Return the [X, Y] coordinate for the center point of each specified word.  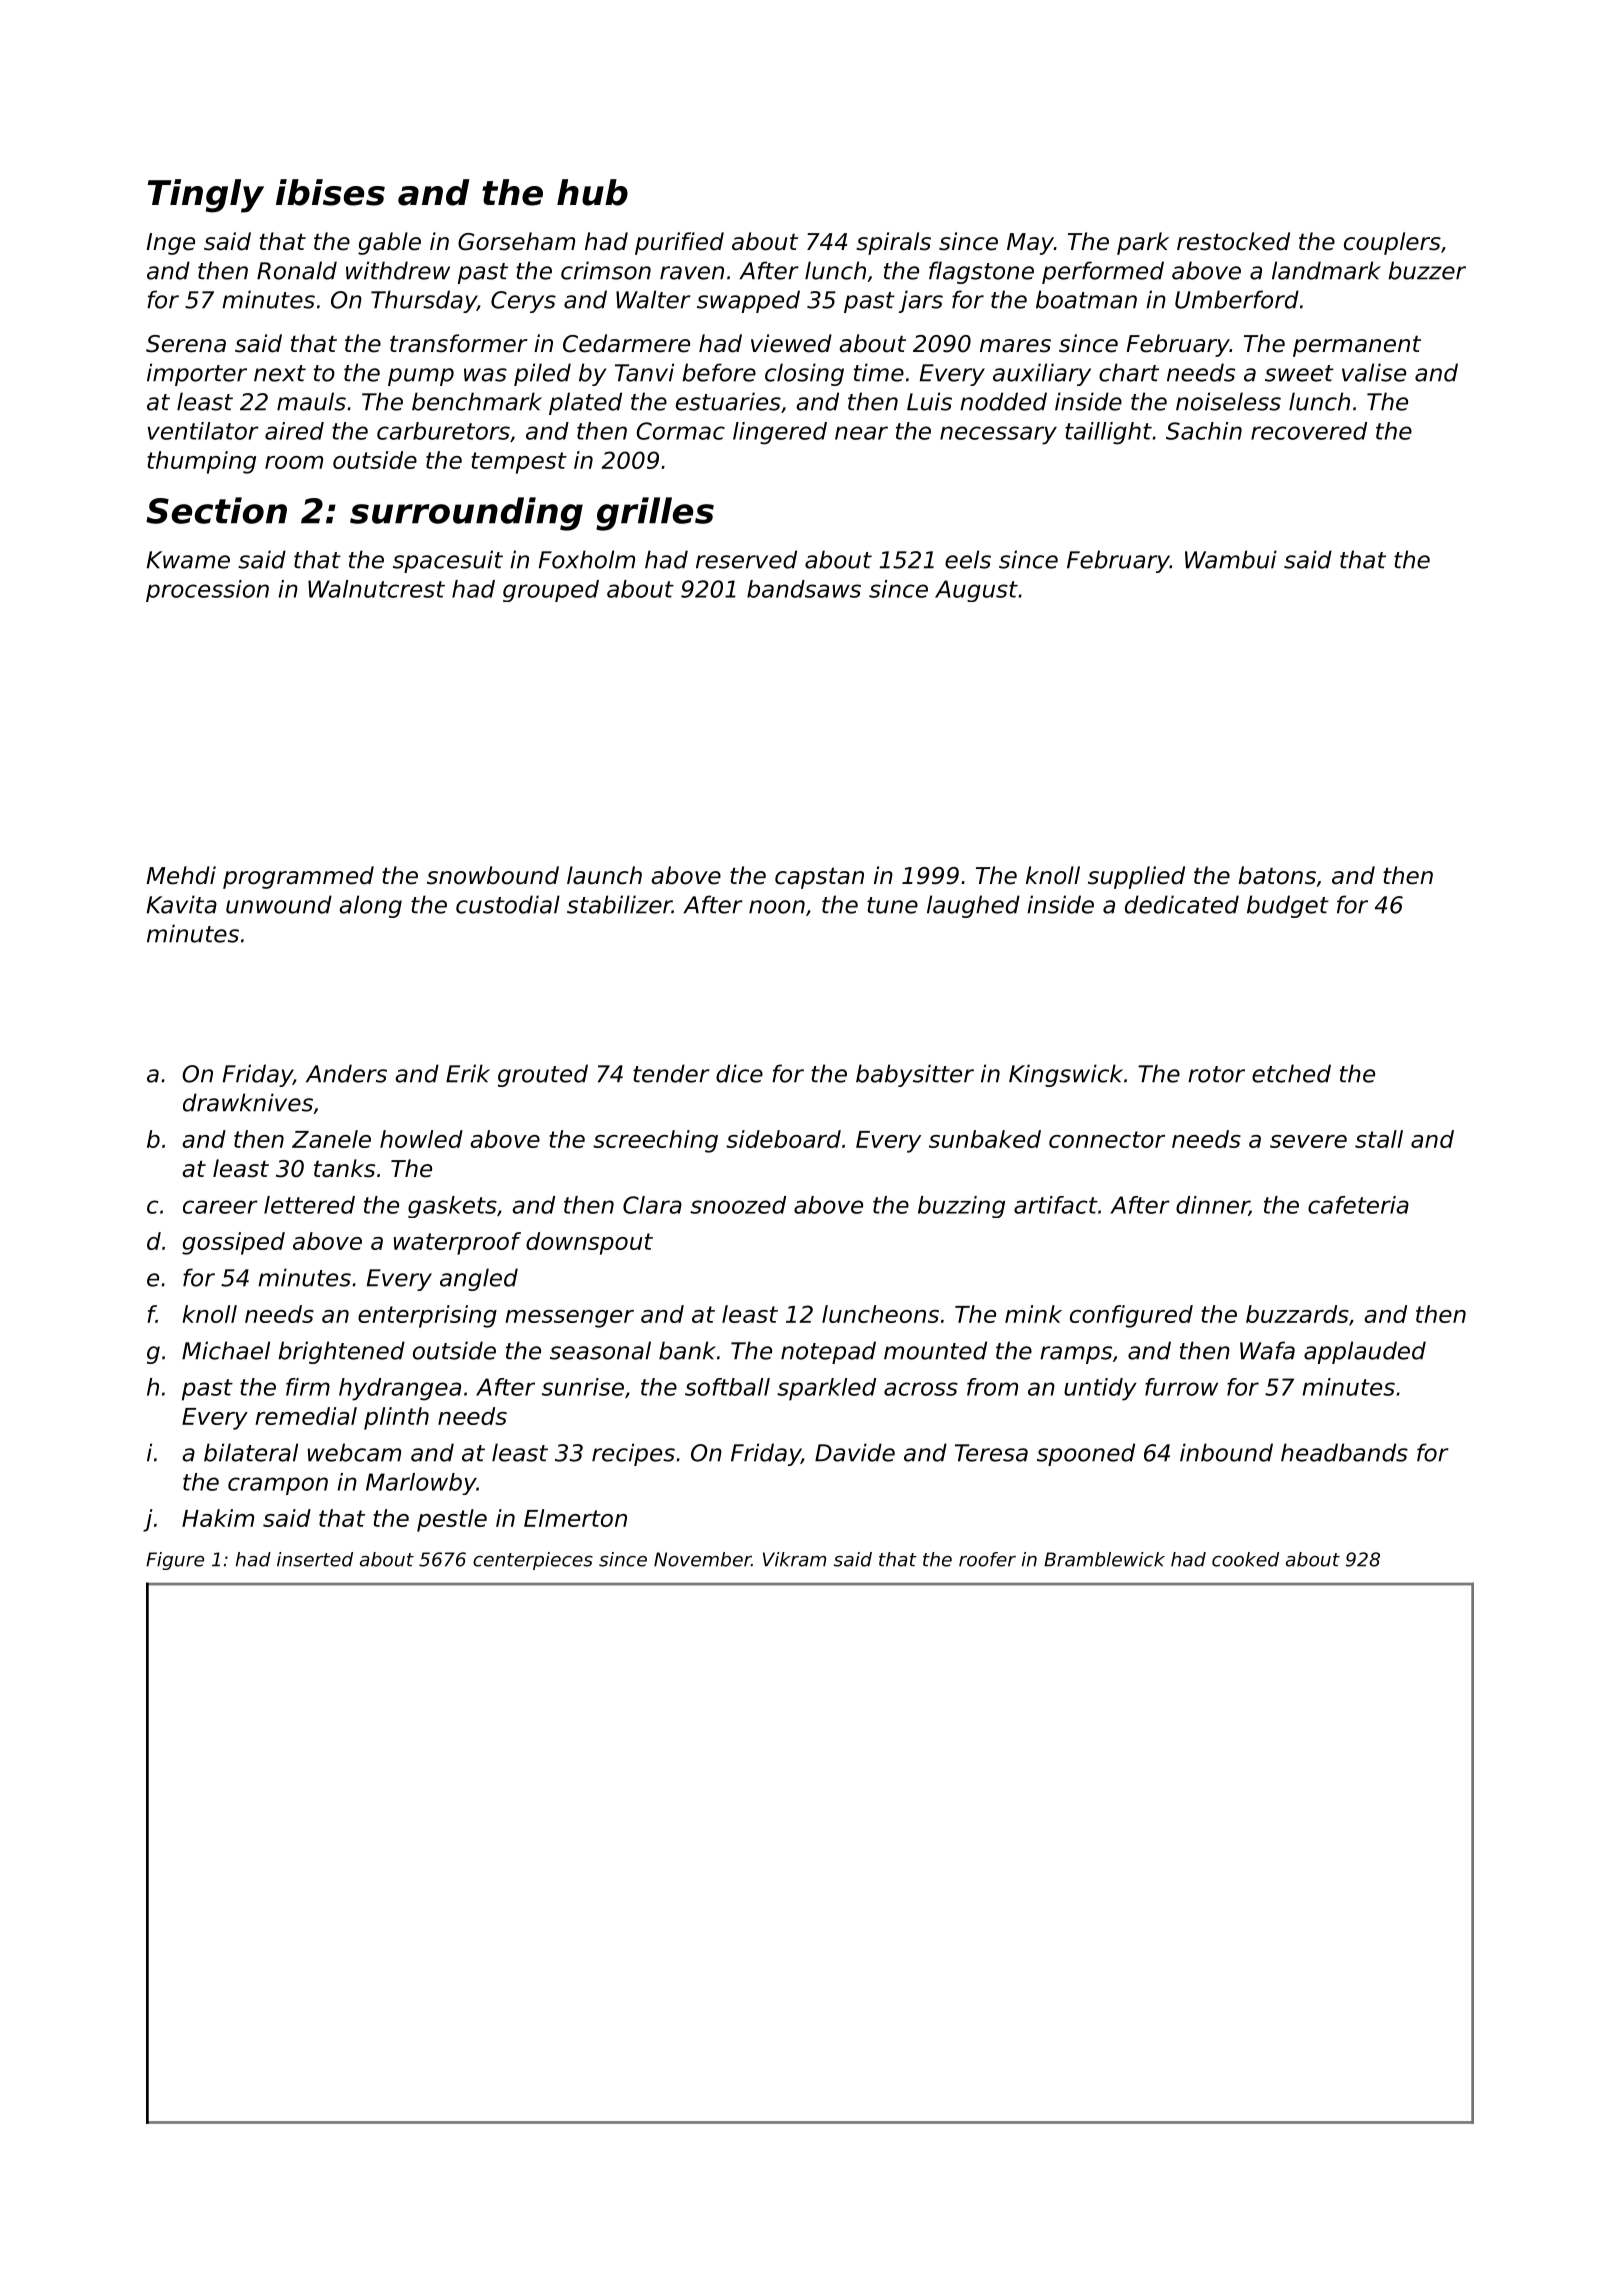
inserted [315, 1559]
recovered [1309, 431]
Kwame [188, 560]
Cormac [680, 431]
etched [1291, 1073]
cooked [1245, 1559]
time [879, 372]
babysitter [915, 1075]
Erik [468, 1073]
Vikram [794, 1559]
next [280, 373]
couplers [1392, 243]
